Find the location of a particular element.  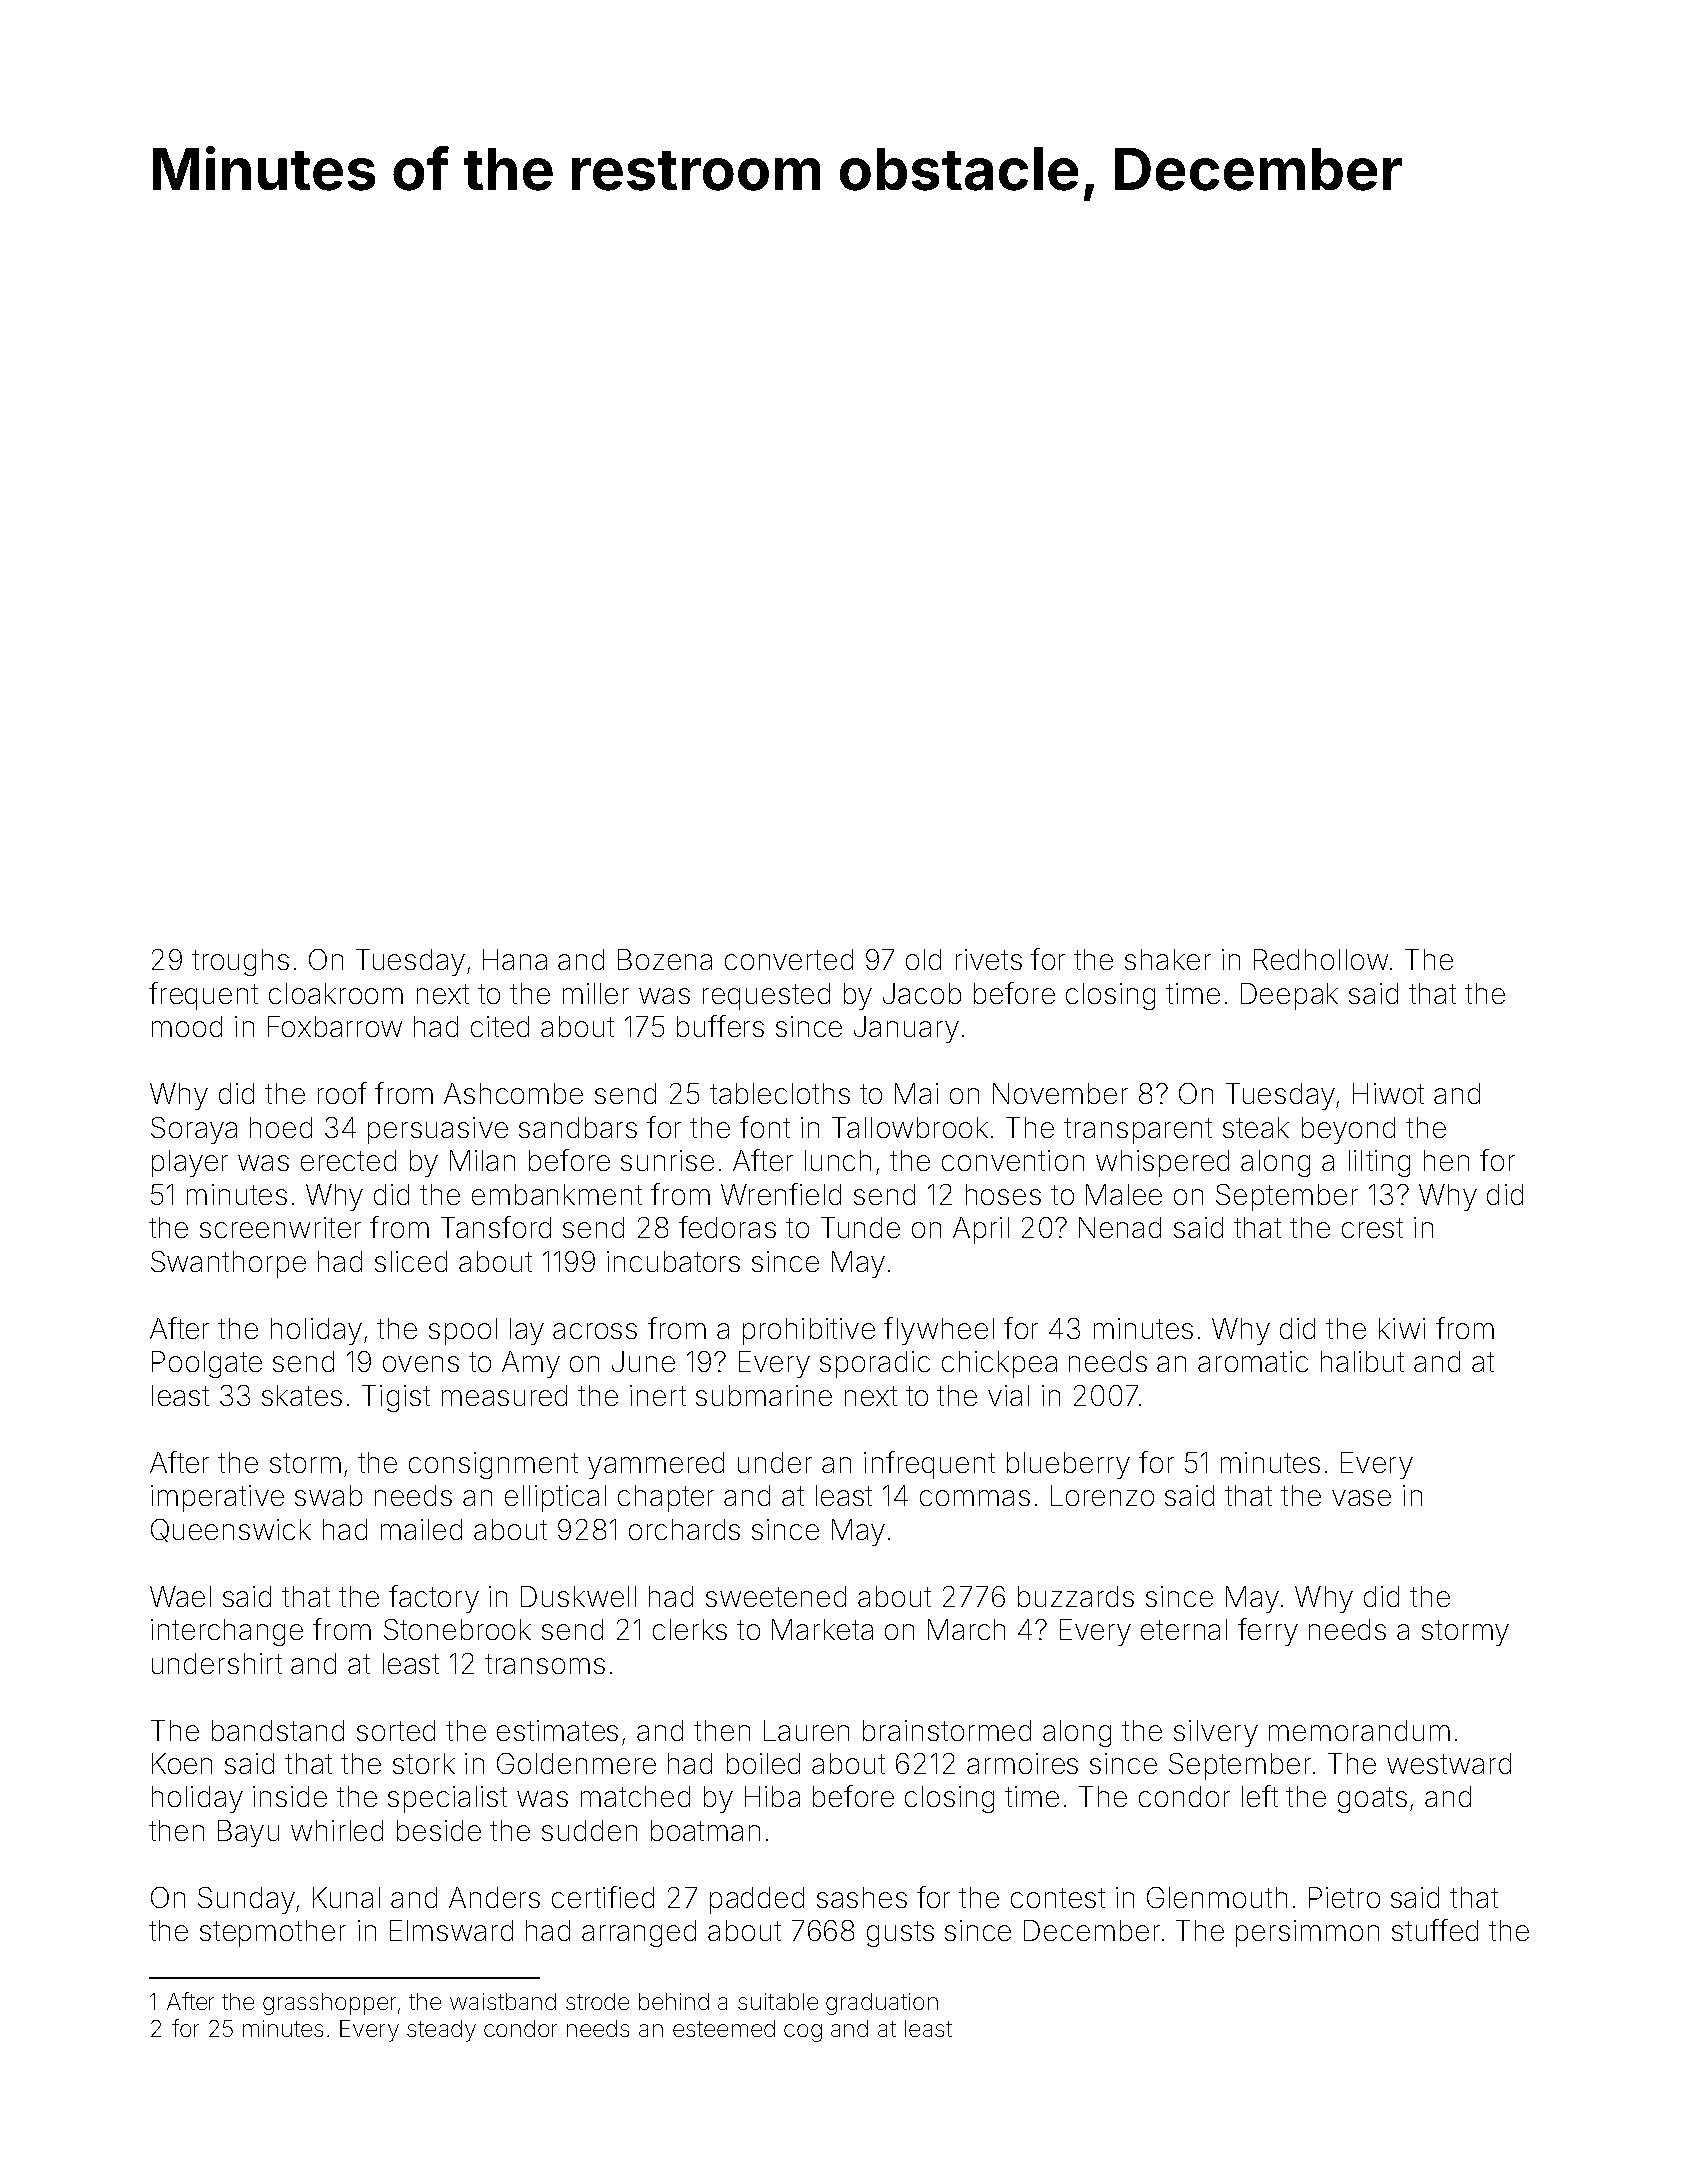

commas is located at coordinates (975, 1498).
